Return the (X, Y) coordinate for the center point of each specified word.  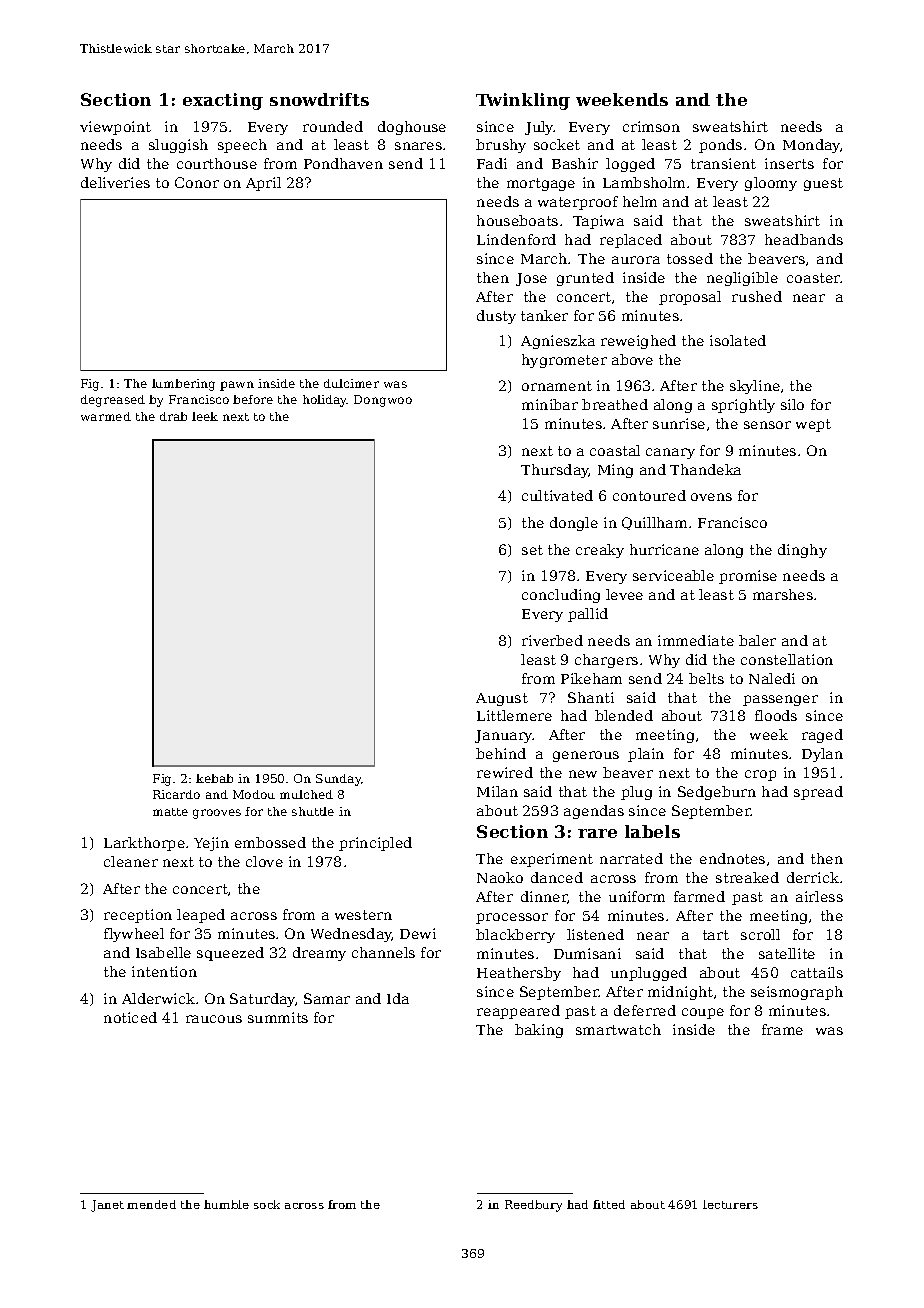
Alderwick (158, 998)
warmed (106, 416)
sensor (767, 425)
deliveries (115, 182)
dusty (496, 317)
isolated (738, 340)
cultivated (557, 495)
